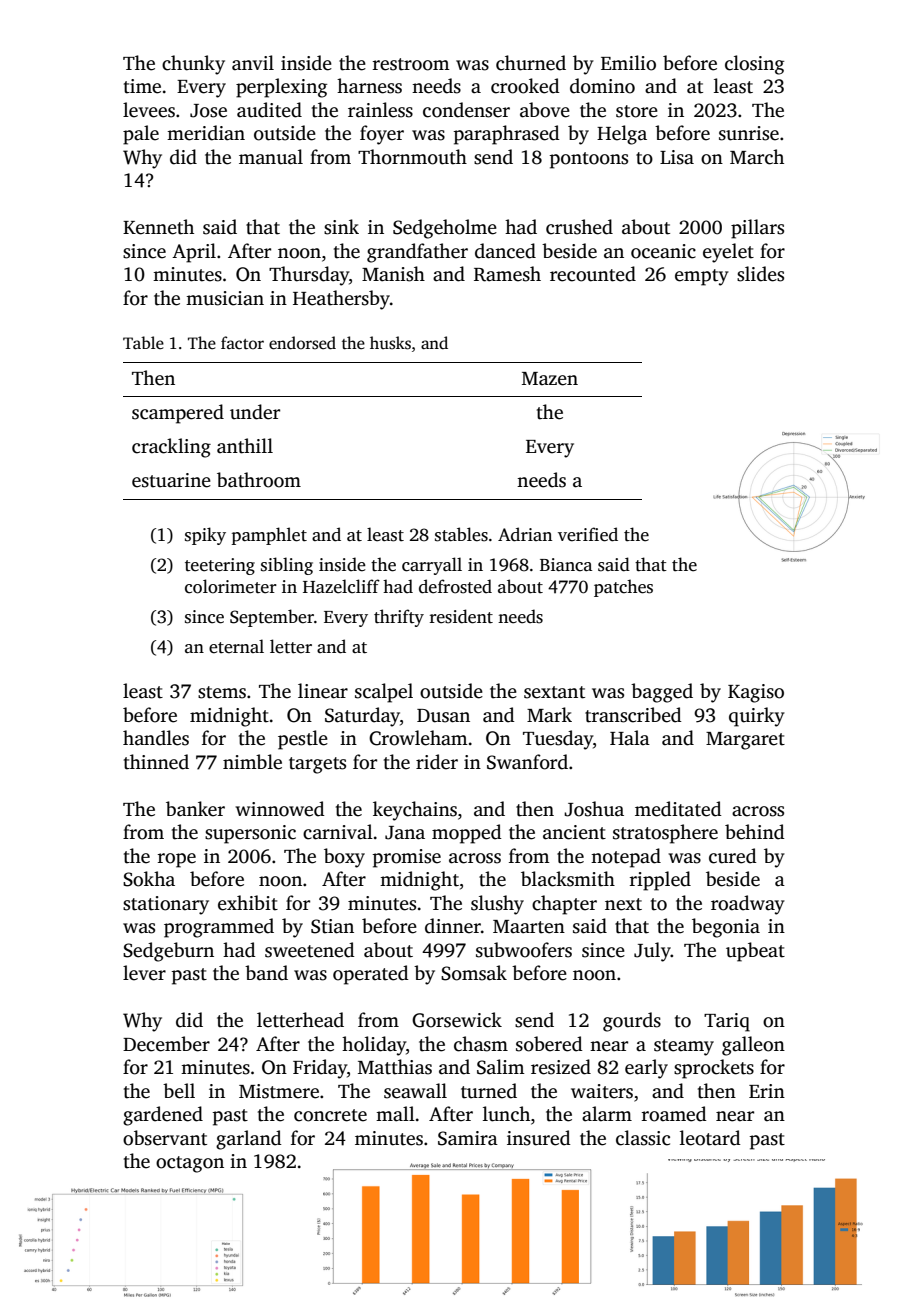  I want to click on time, so click(142, 86).
